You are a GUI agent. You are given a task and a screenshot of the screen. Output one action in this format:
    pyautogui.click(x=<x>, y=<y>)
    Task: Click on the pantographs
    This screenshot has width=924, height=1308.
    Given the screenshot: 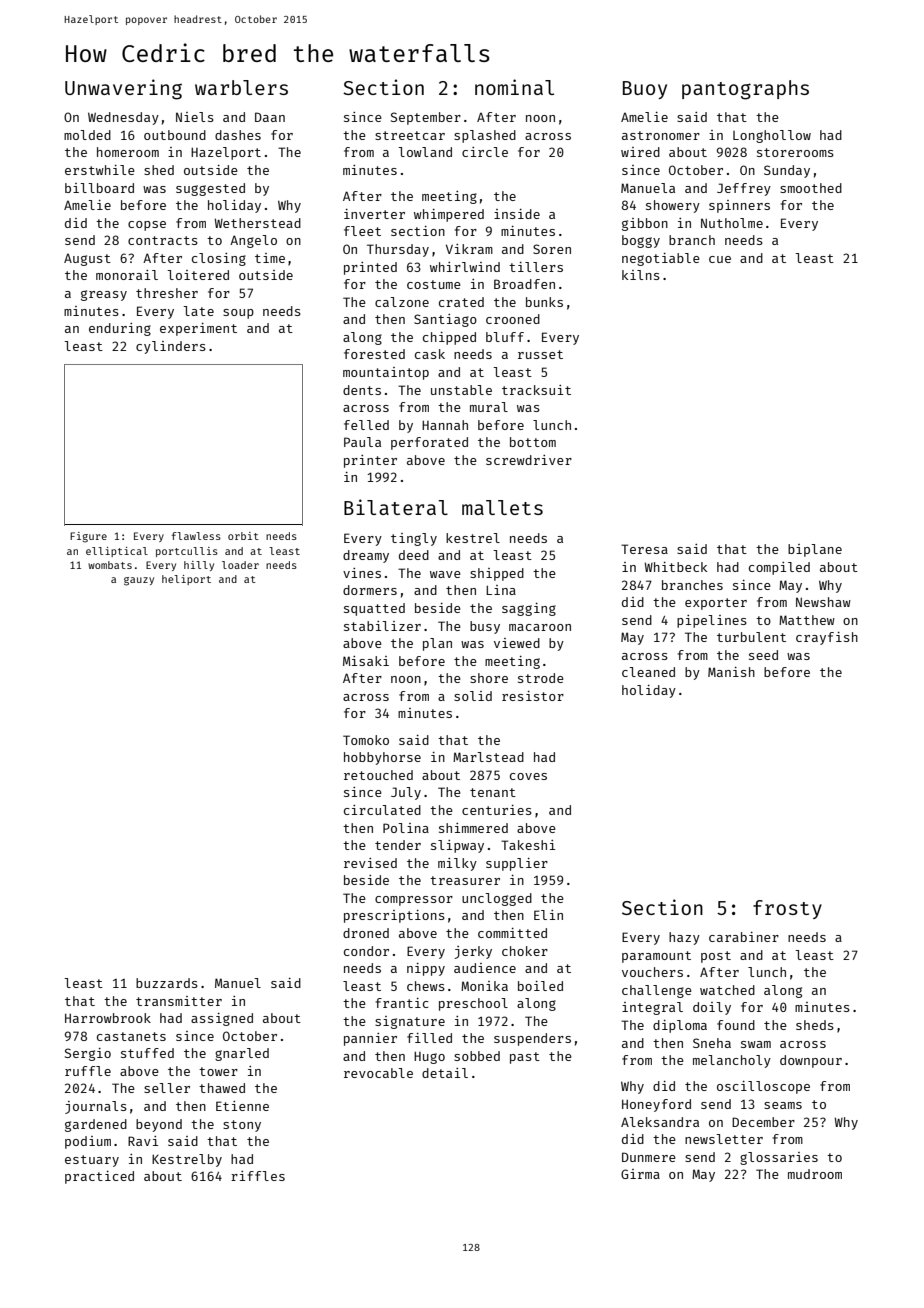 What is the action you would take?
    pyautogui.click(x=745, y=90)
